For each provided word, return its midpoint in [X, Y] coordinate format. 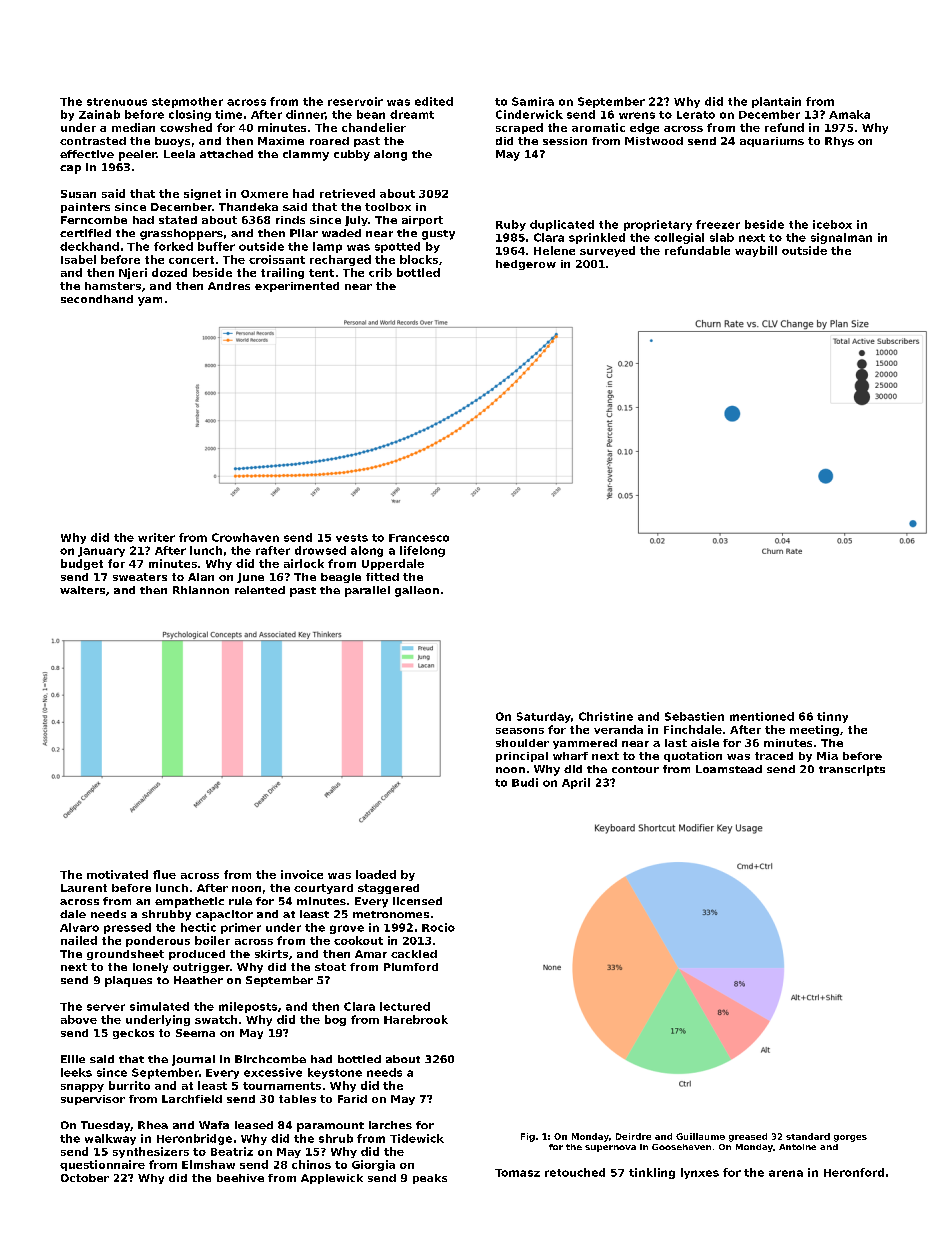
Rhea [153, 1125]
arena [786, 1173]
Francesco [419, 538]
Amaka [849, 114]
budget [82, 564]
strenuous [117, 102]
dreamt [412, 114]
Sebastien [694, 716]
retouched [575, 1172]
